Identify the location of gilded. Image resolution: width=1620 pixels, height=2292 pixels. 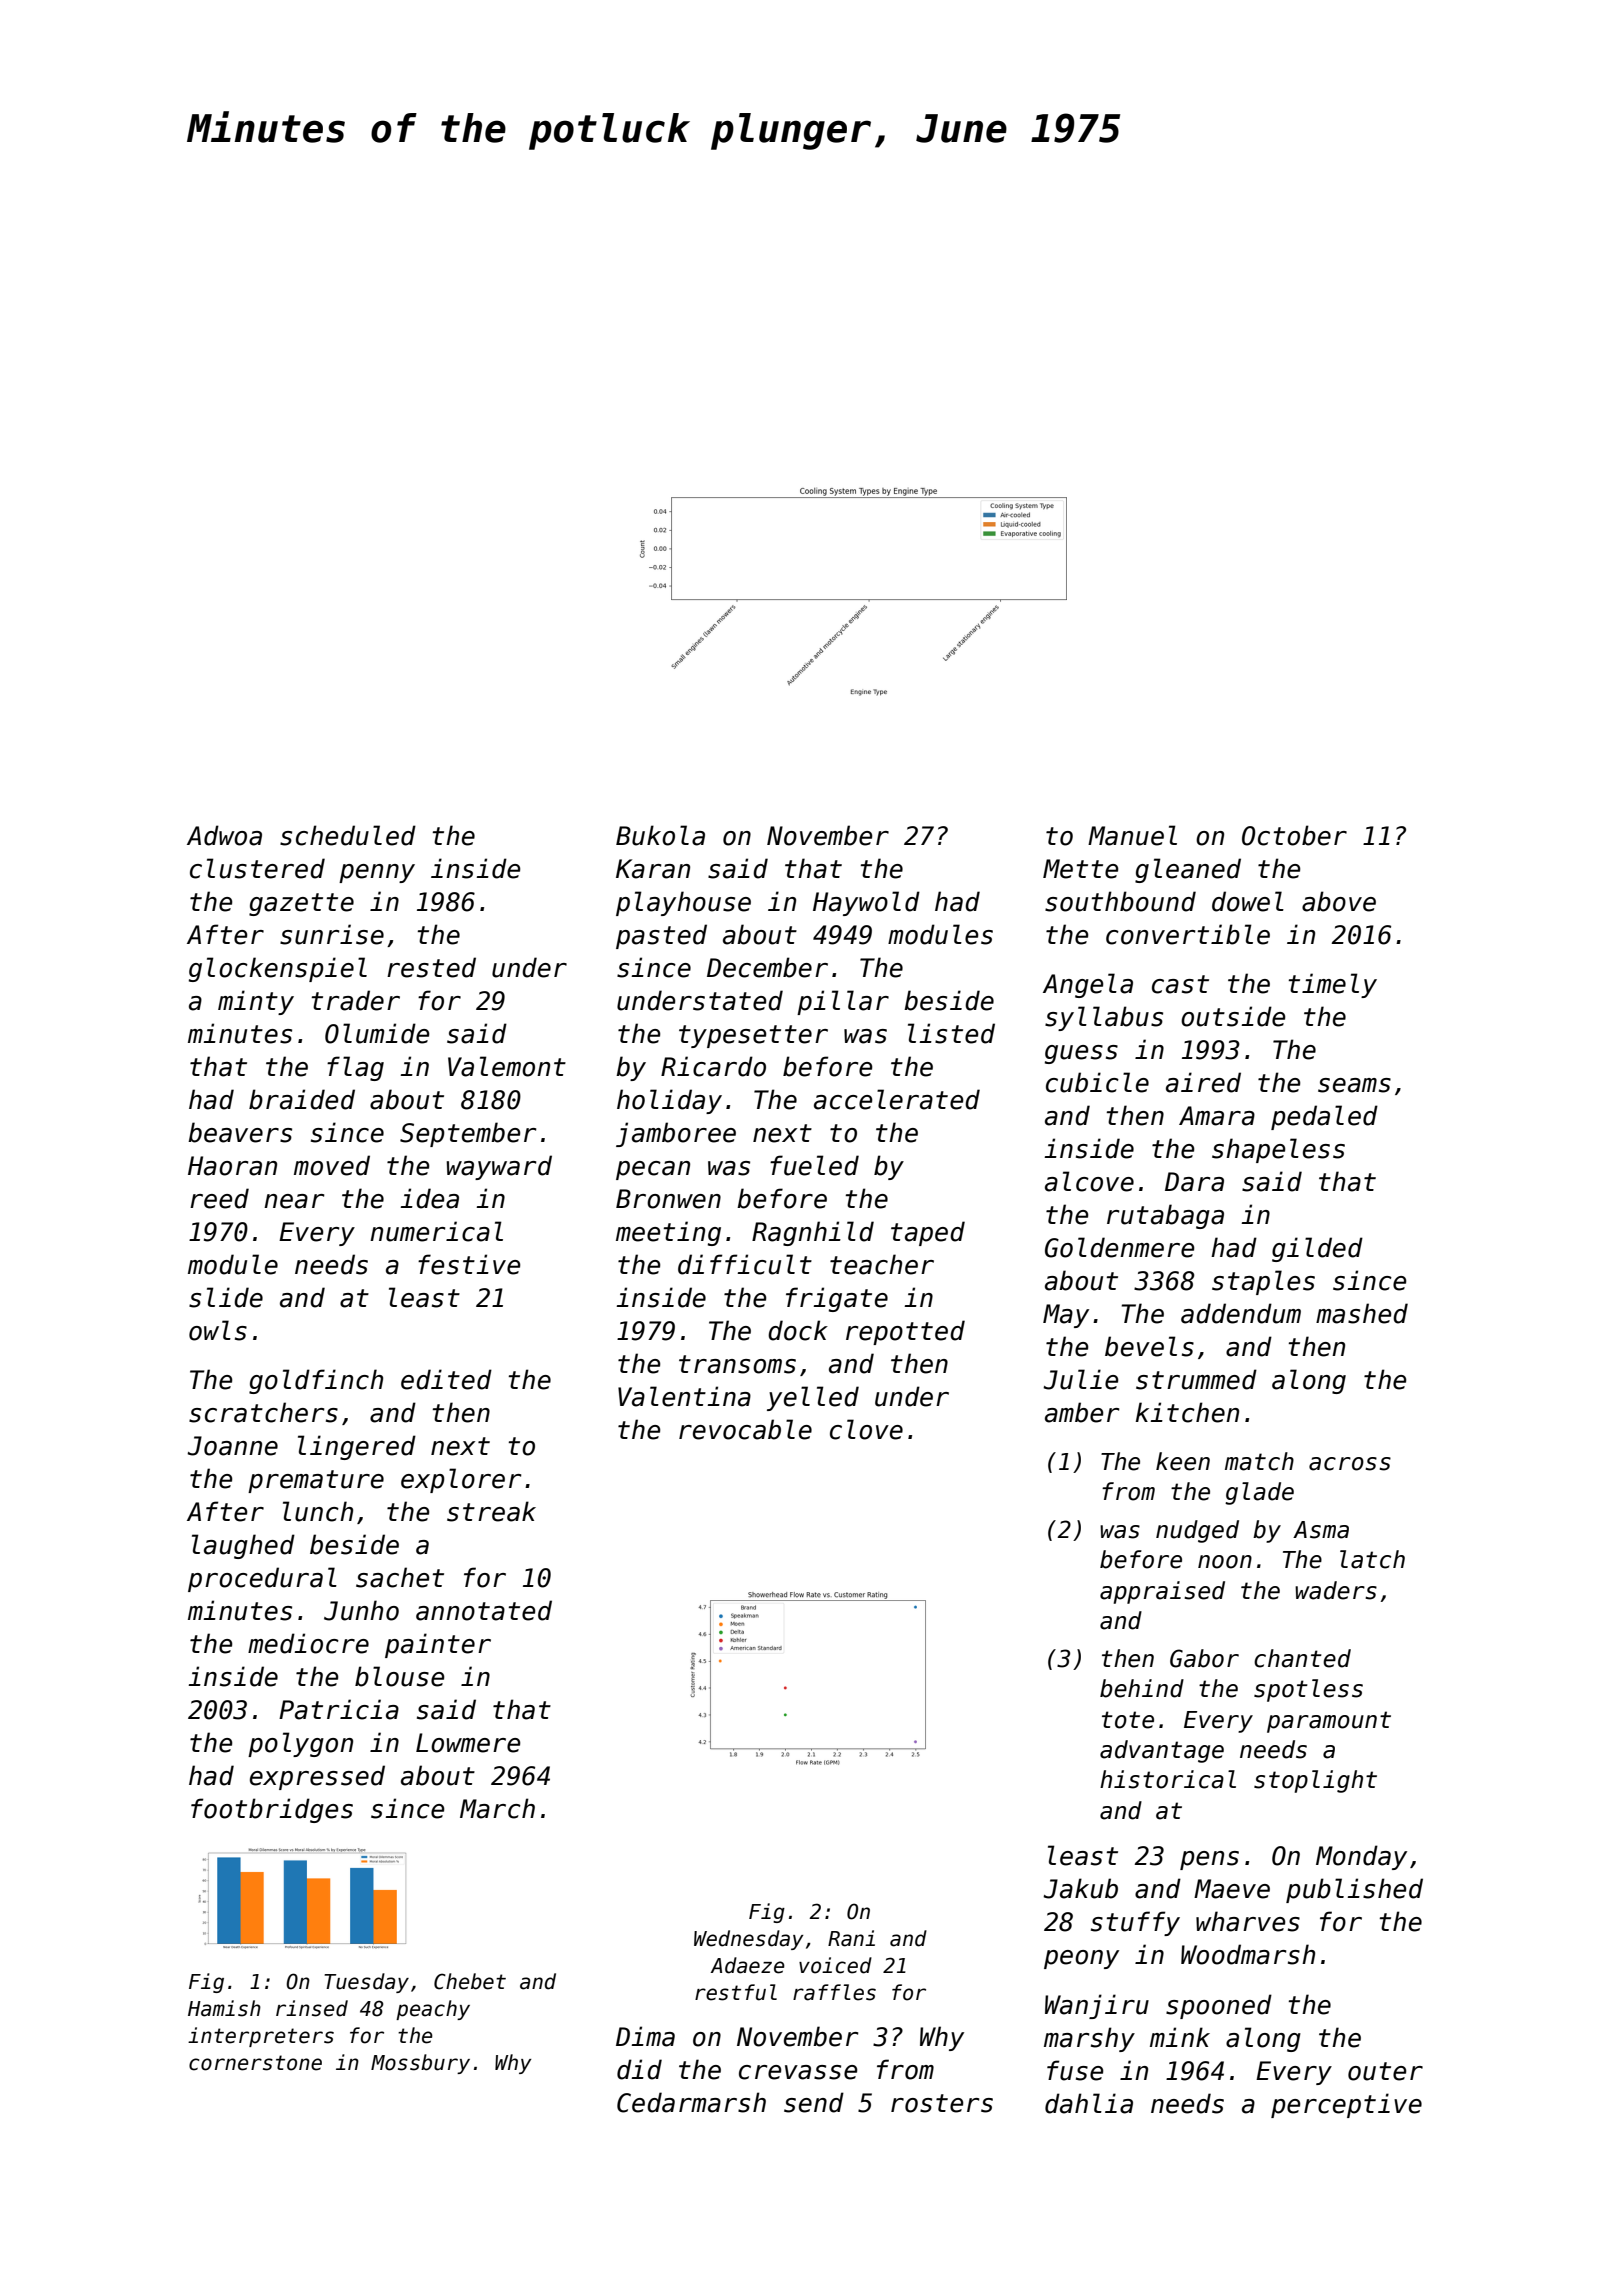
(1317, 1249).
